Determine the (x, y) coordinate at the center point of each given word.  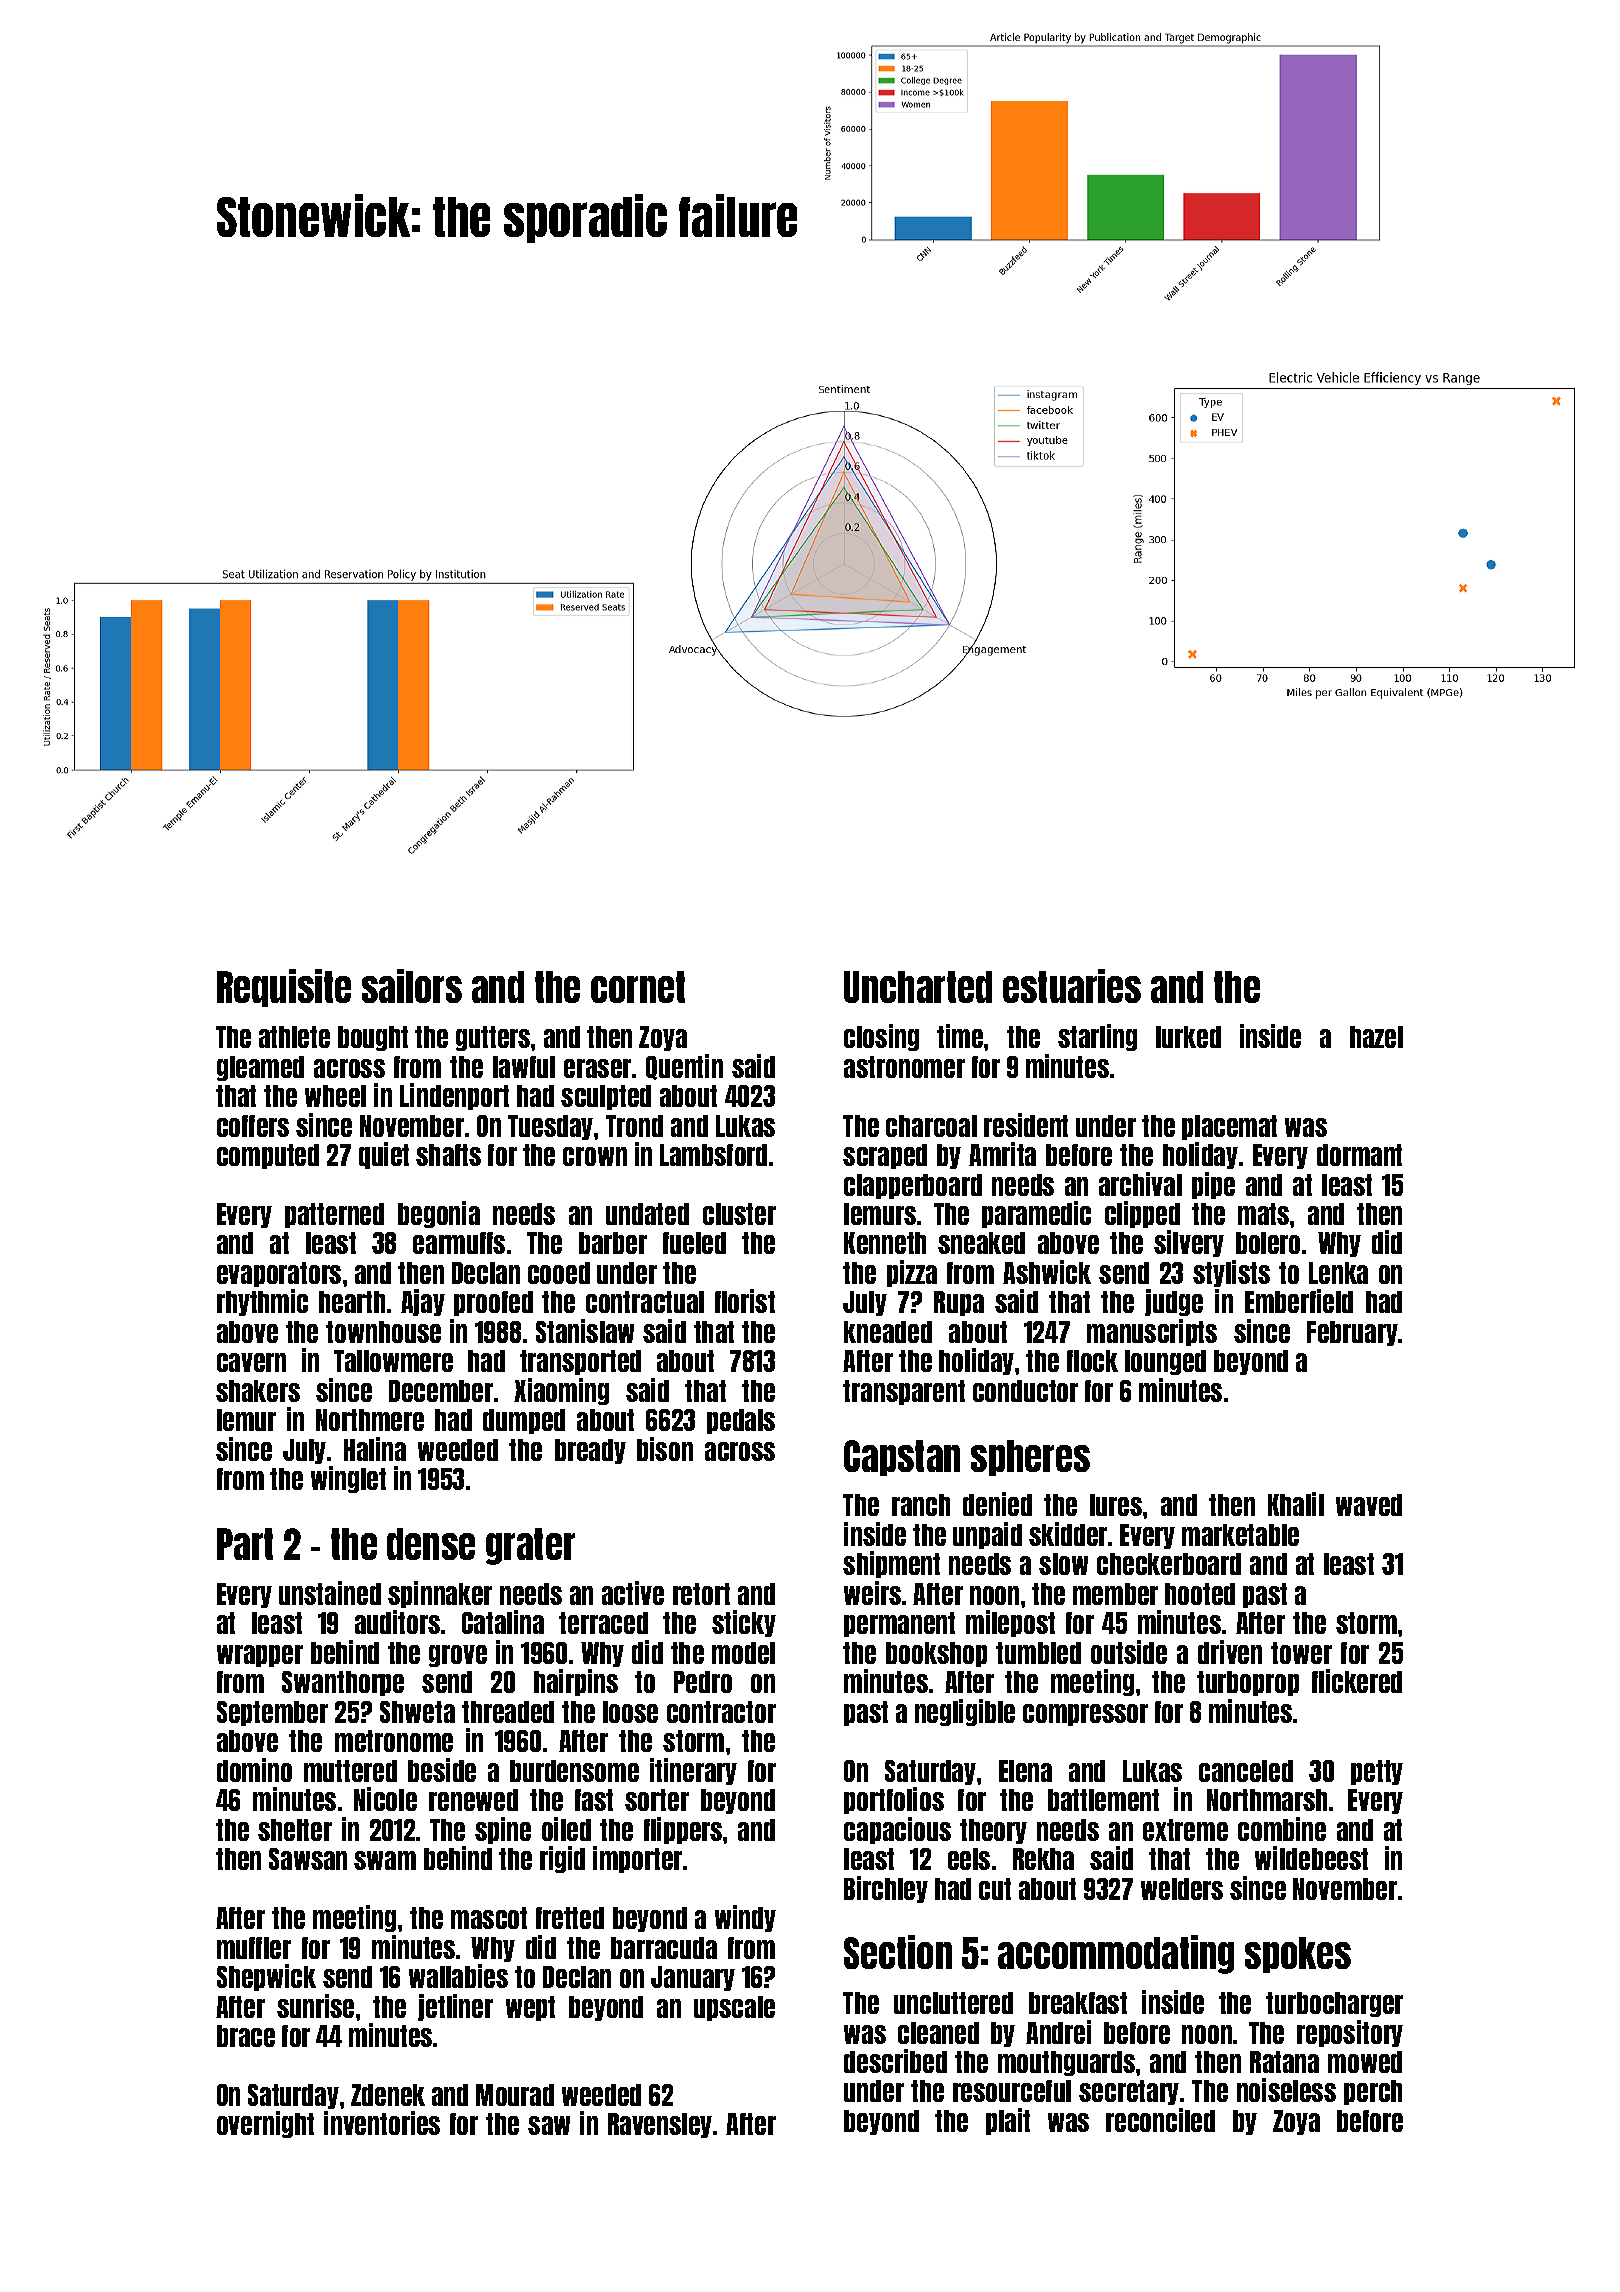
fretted (570, 1918)
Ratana (1284, 2062)
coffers (253, 1126)
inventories (382, 2123)
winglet (348, 1479)
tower (1301, 1653)
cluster (739, 1214)
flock (1092, 1361)
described (895, 2061)
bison (665, 1449)
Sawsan (308, 1859)
